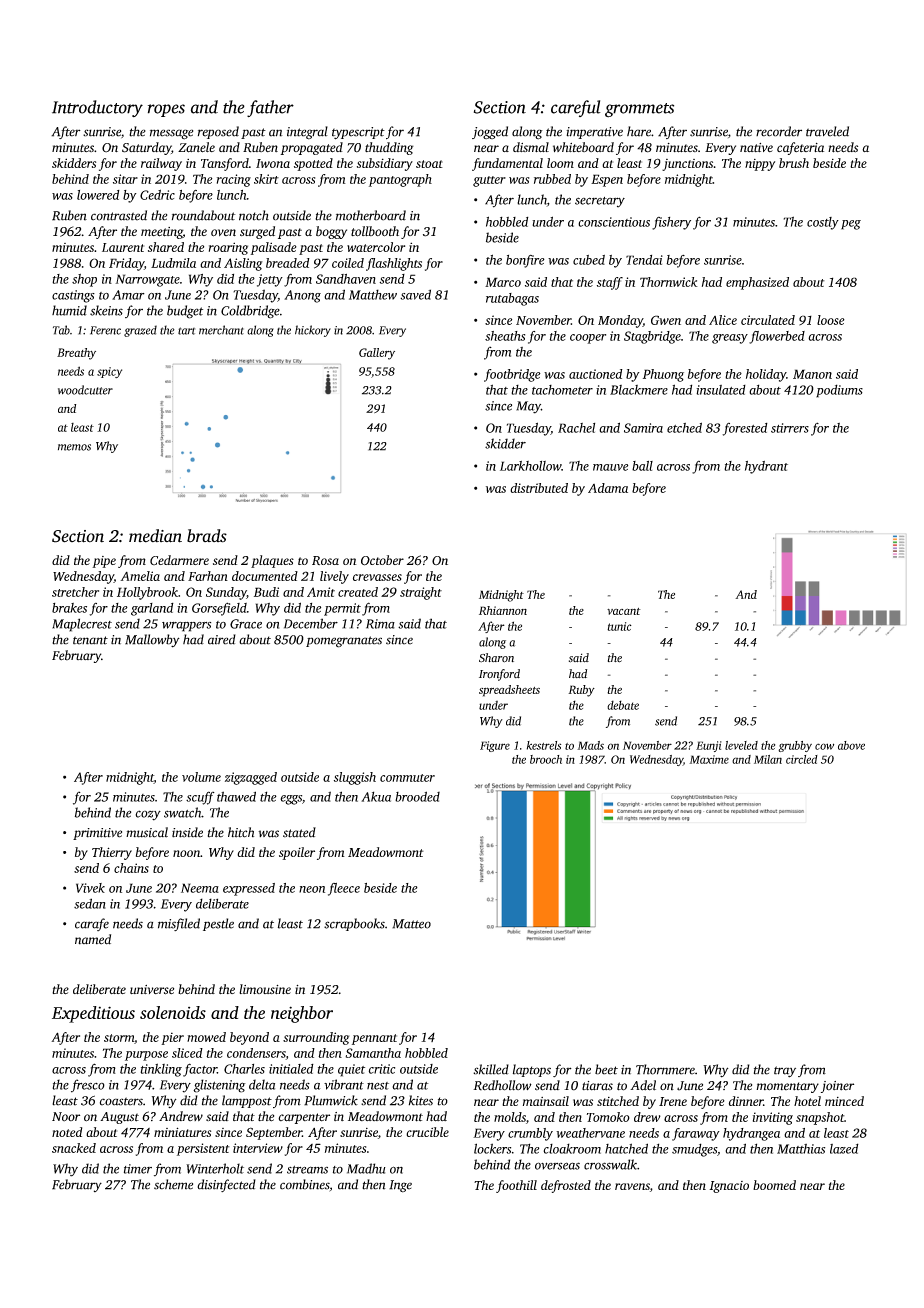 The width and height of the screenshot is (924, 1308). What do you see at coordinates (709, 759) in the screenshot?
I see `Maxime` at bounding box center [709, 759].
